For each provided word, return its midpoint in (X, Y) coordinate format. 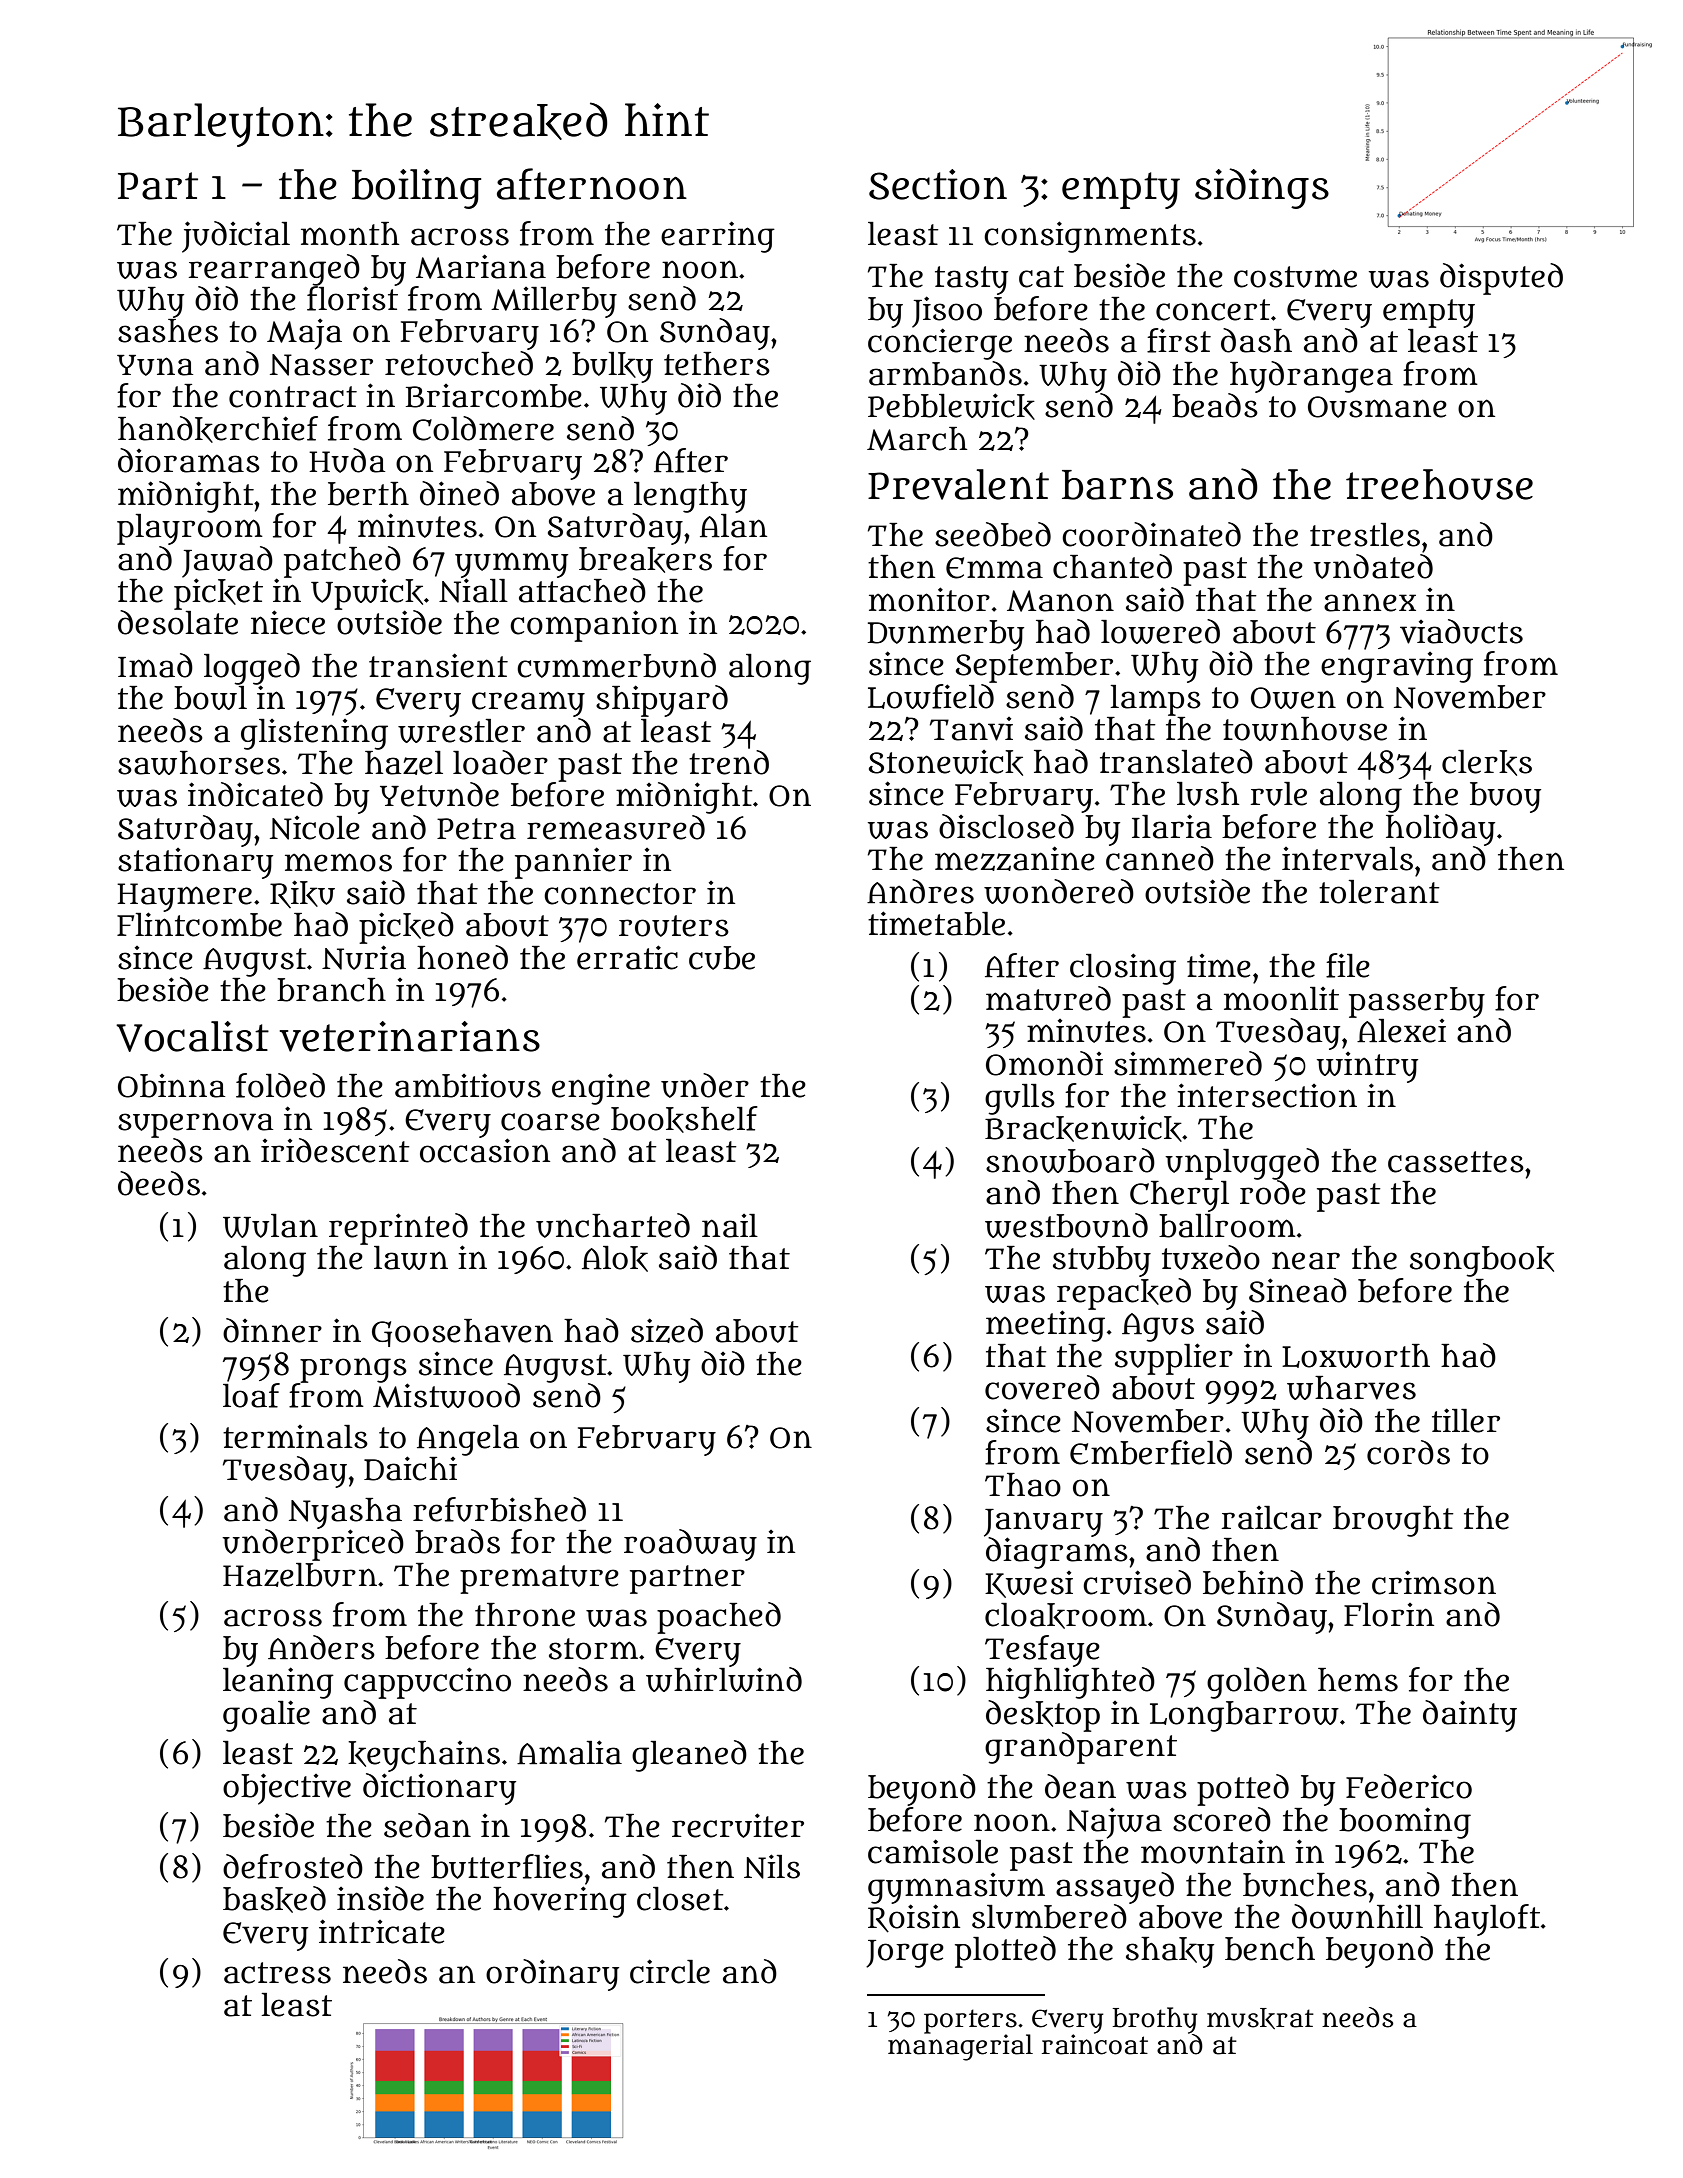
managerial (960, 2047)
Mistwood (446, 1395)
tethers (717, 364)
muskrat (1260, 2018)
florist (352, 298)
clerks (1487, 763)
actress (277, 1973)
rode (1273, 1192)
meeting (1045, 1326)
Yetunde (439, 794)
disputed (1501, 279)
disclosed (1006, 826)
